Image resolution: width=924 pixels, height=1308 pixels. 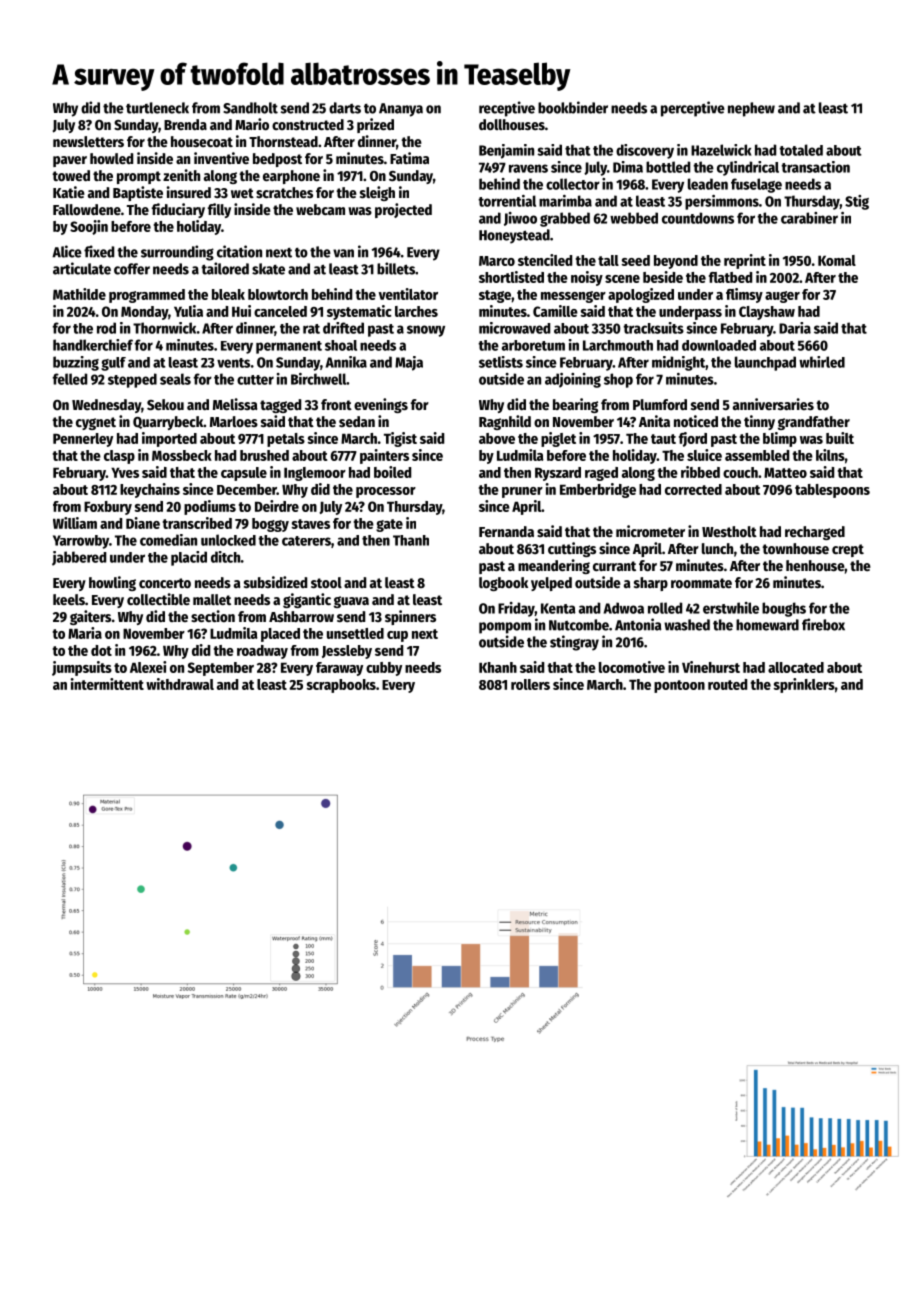 I want to click on section, so click(x=213, y=616).
